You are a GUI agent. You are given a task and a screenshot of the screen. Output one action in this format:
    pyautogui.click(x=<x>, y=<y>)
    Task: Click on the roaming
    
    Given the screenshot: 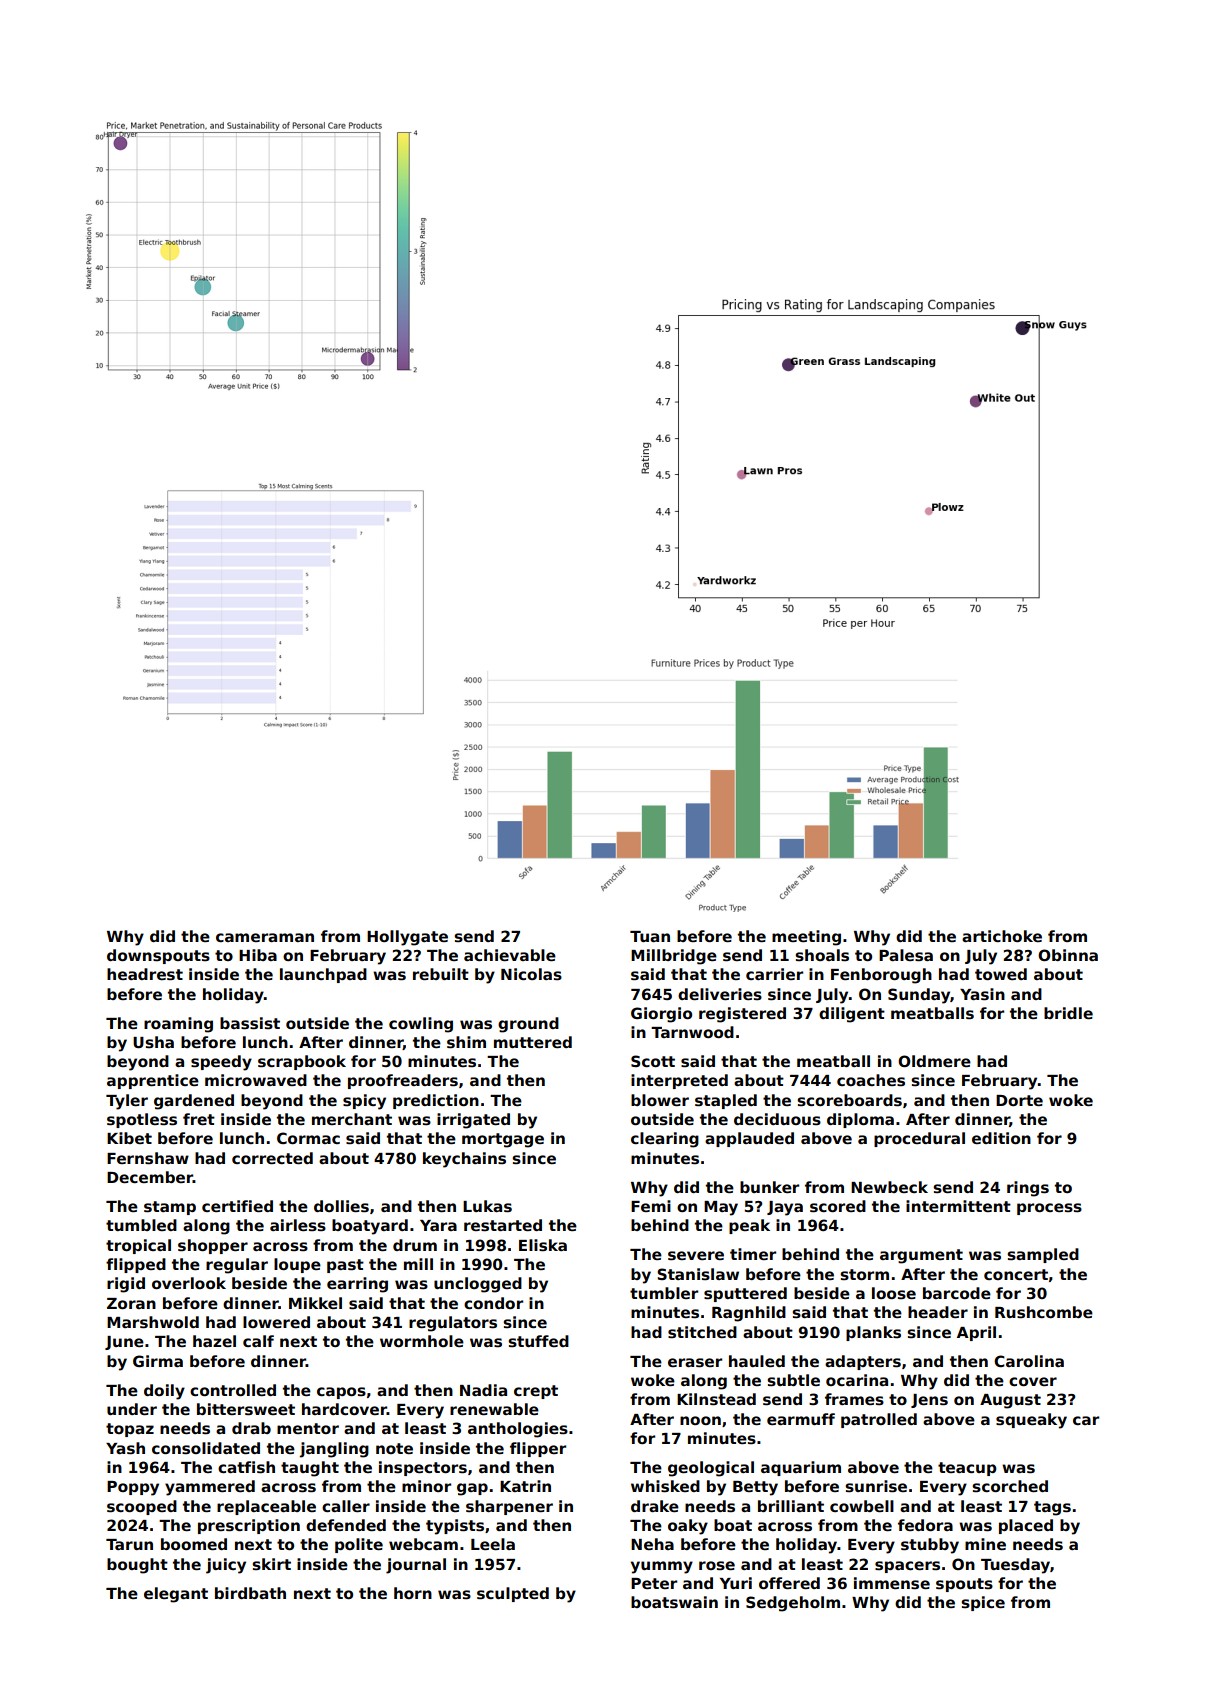 What is the action you would take?
    pyautogui.click(x=178, y=1025)
